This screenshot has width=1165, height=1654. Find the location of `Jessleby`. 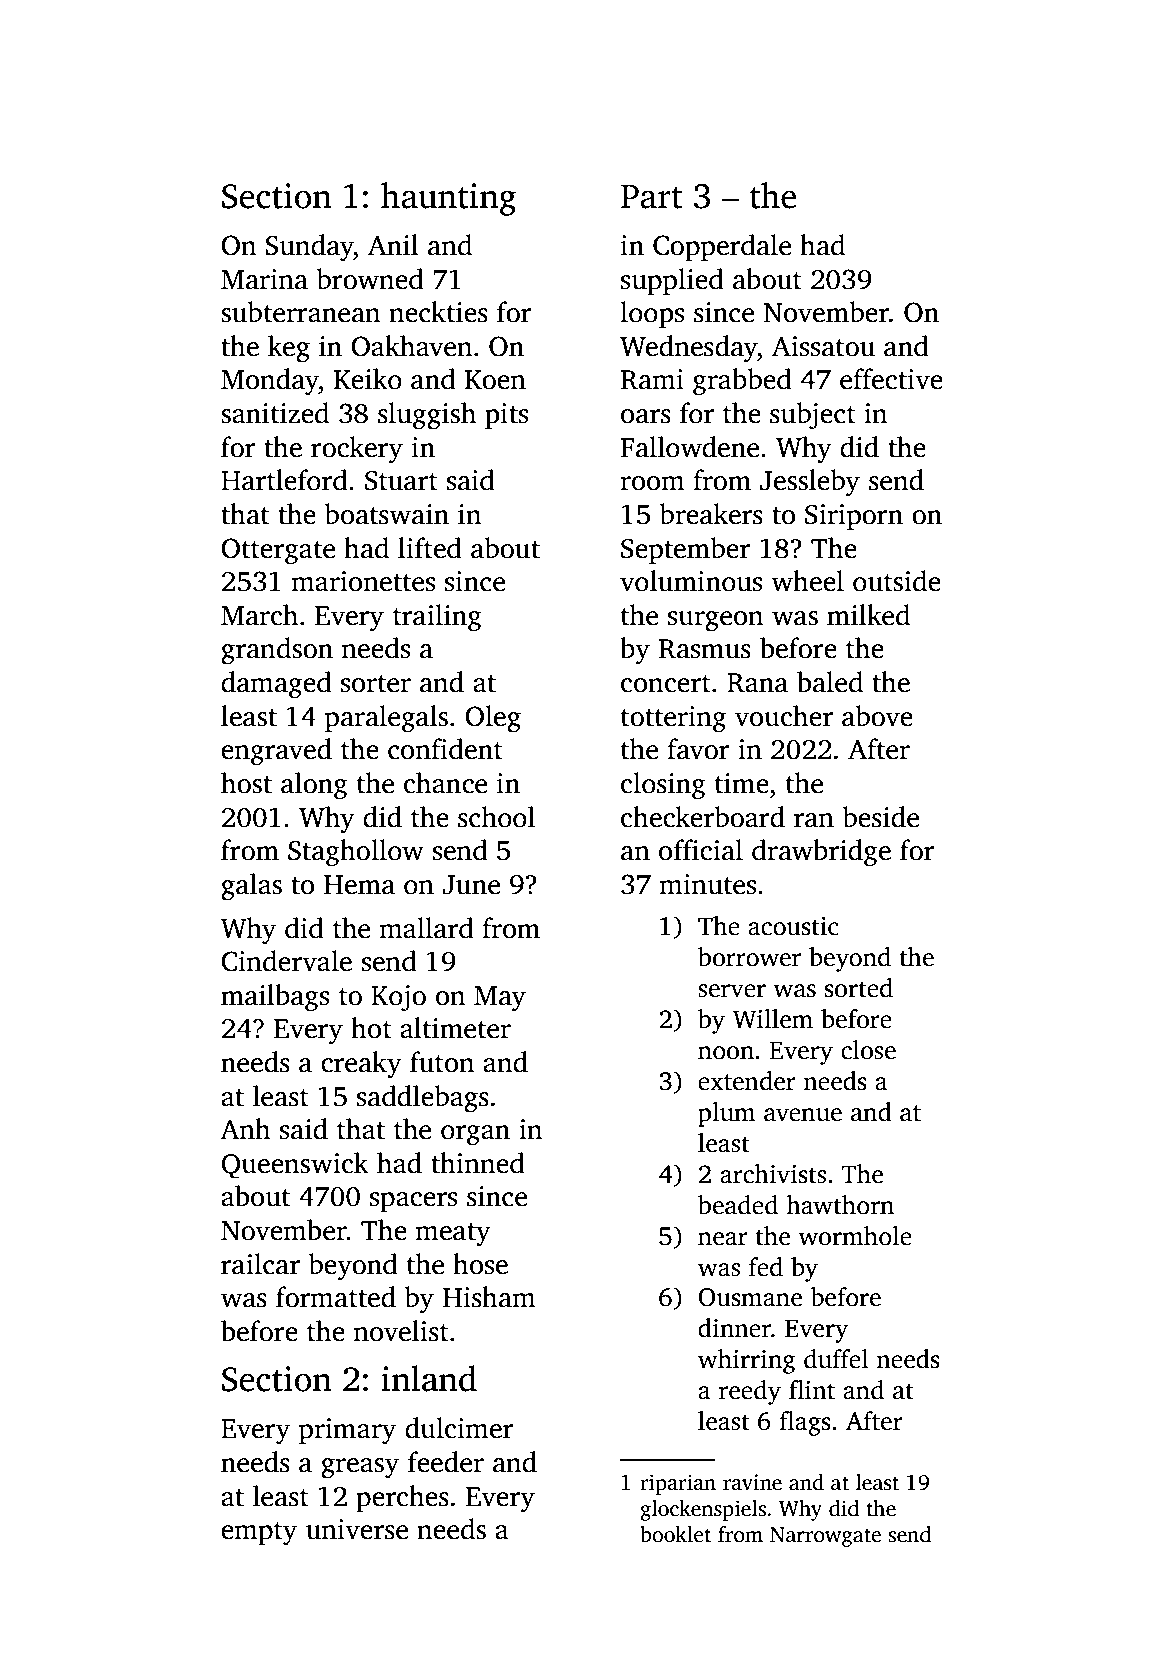

Jessleby is located at coordinates (810, 483).
